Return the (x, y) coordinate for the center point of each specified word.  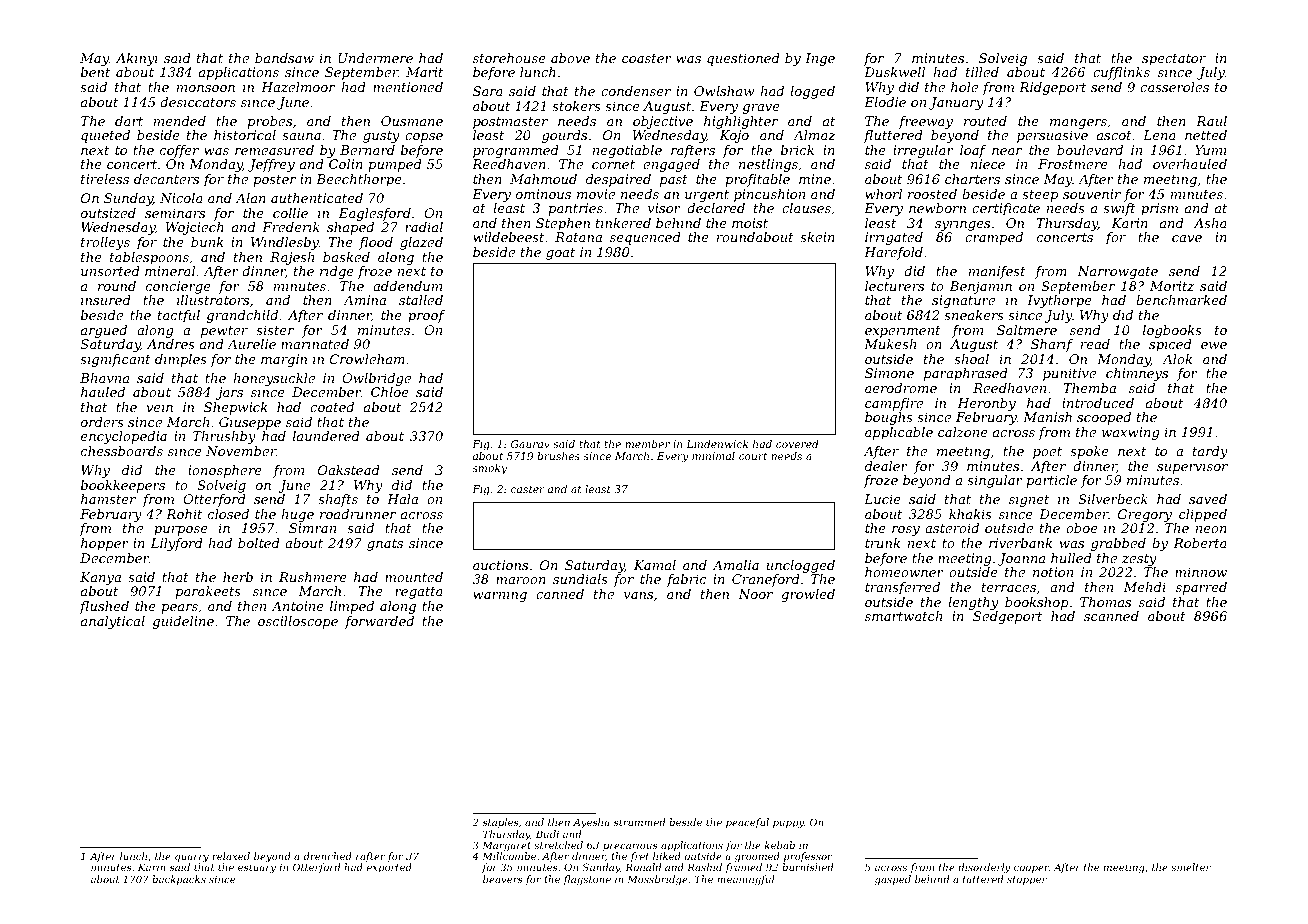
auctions (500, 565)
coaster (647, 58)
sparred (1201, 588)
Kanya (100, 578)
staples (500, 823)
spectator (1174, 60)
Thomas (1105, 602)
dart (129, 121)
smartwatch (903, 616)
